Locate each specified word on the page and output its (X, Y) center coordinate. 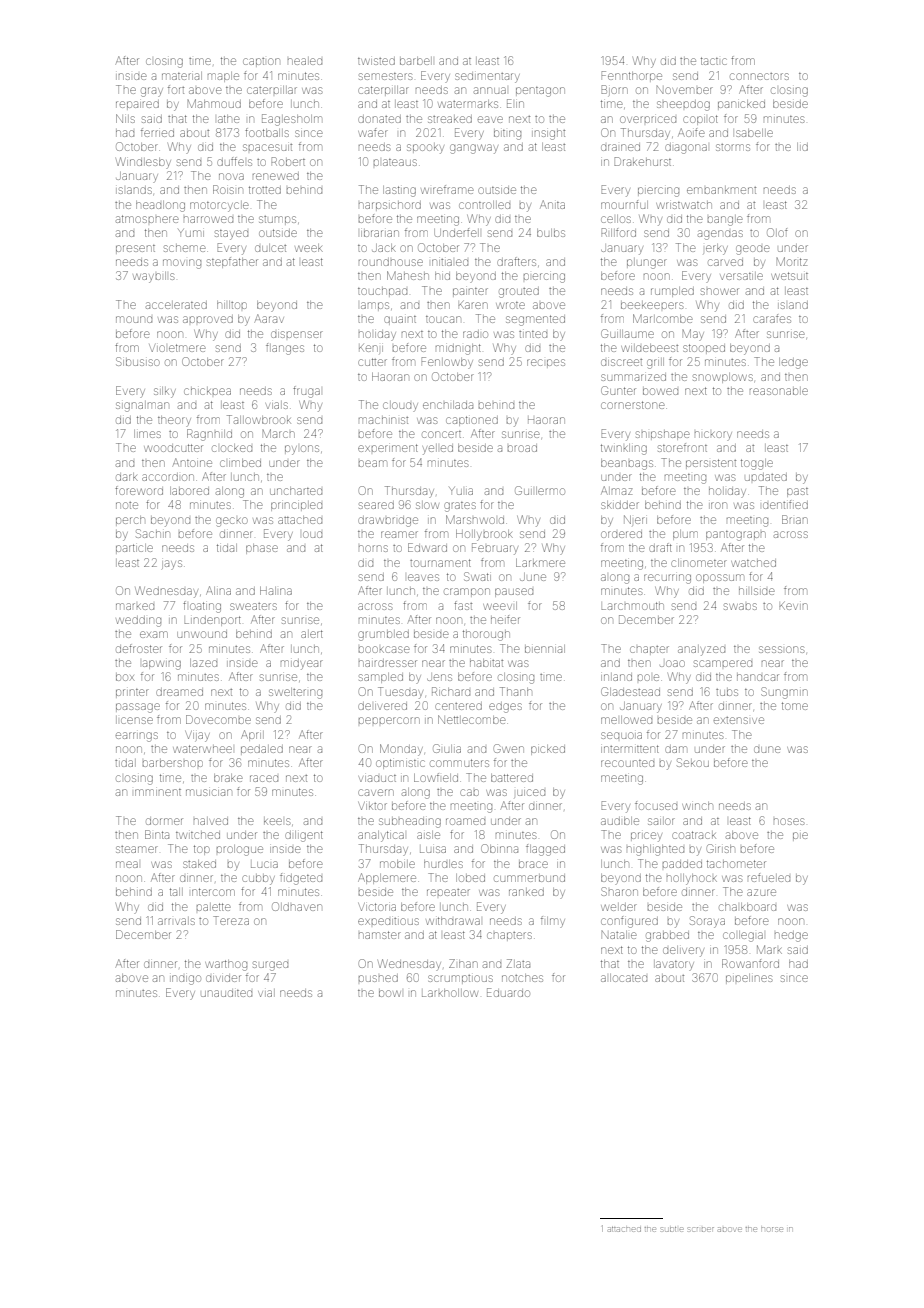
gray (152, 92)
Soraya (707, 922)
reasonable (779, 391)
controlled (484, 205)
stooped (704, 348)
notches (522, 978)
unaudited (226, 993)
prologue (240, 850)
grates (460, 507)
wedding (138, 621)
